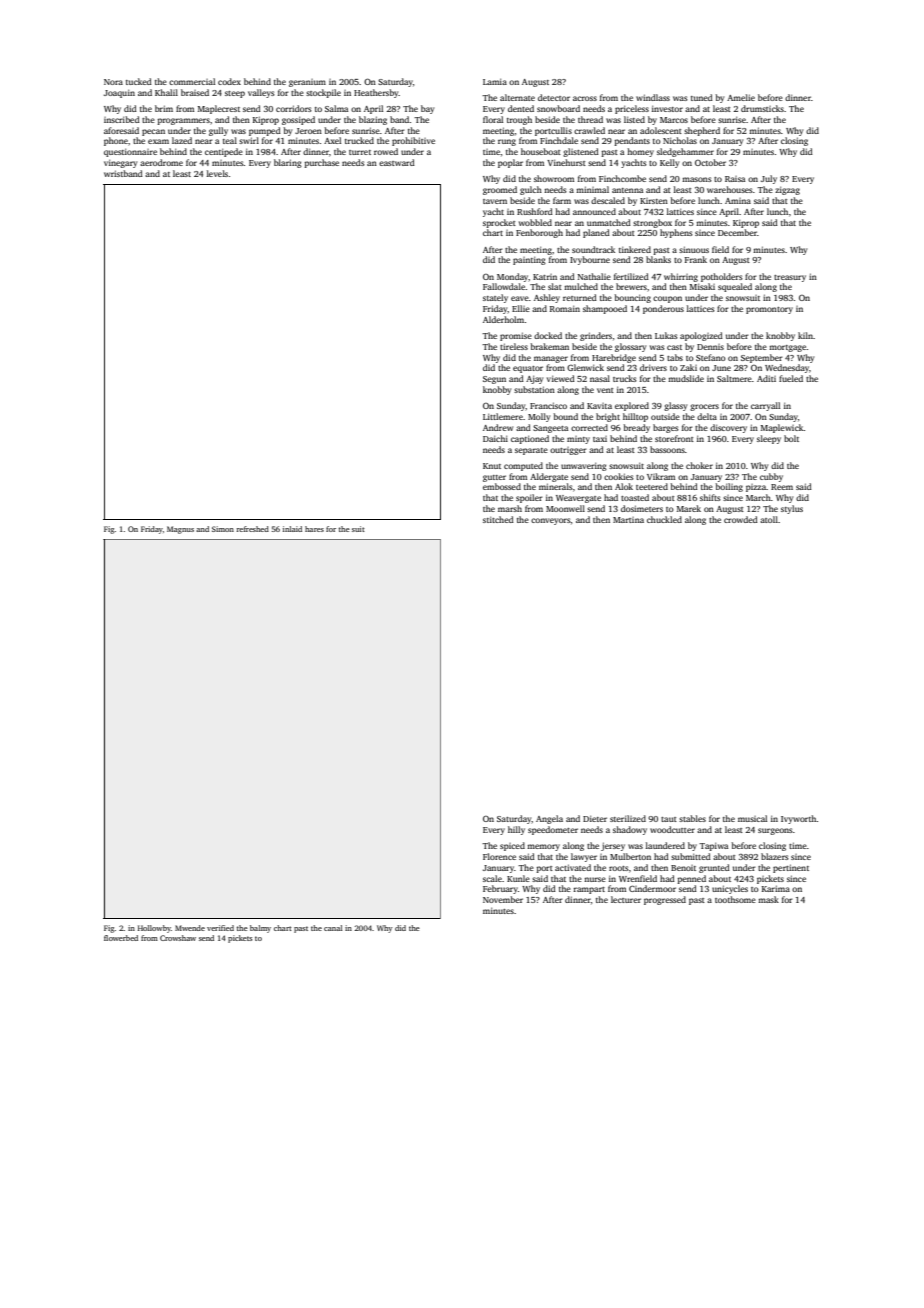 The image size is (924, 1308). What do you see at coordinates (503, 416) in the page?
I see `Littlemere` at bounding box center [503, 416].
